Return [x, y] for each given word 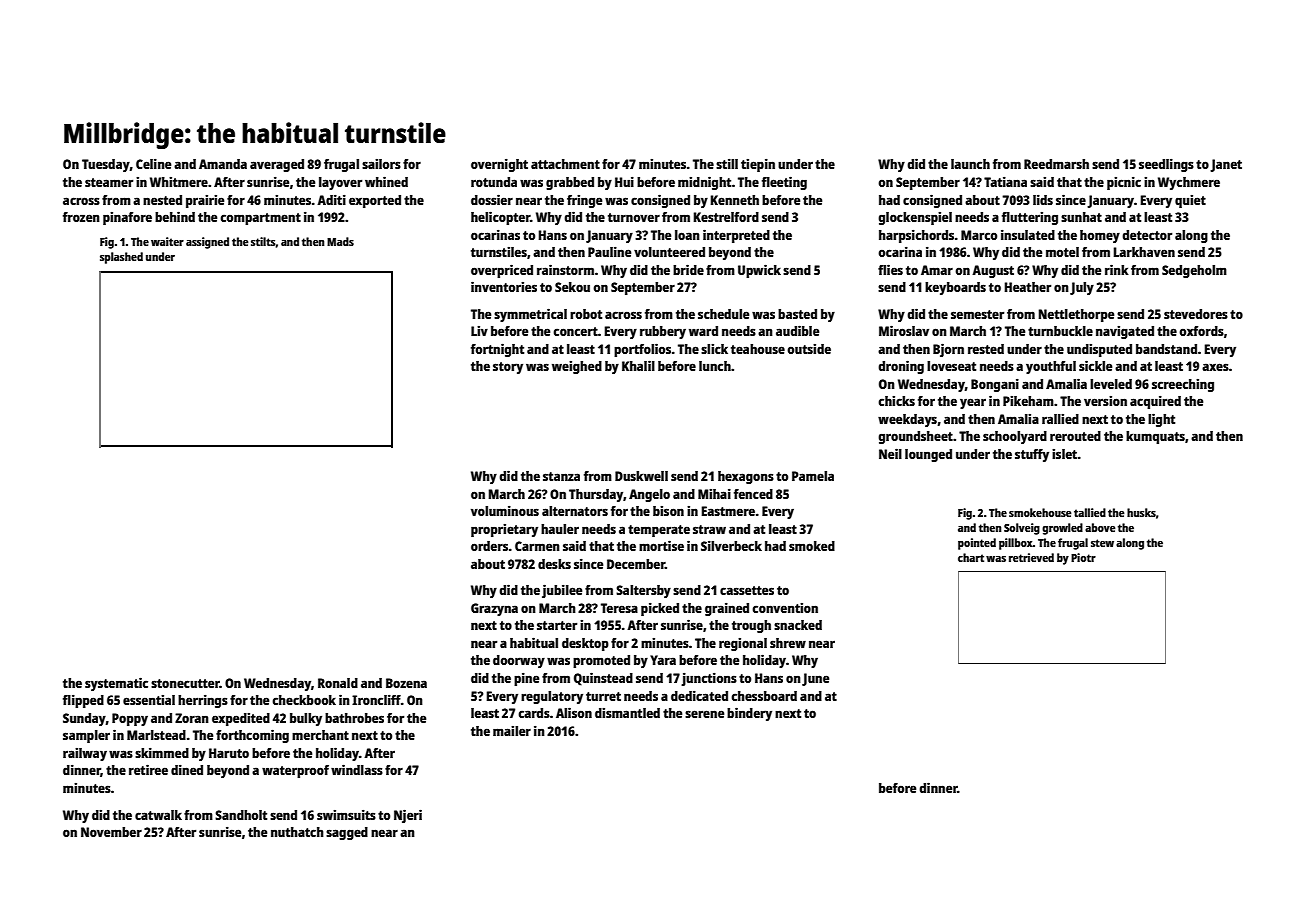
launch [970, 164]
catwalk [158, 815]
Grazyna [494, 609]
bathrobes [354, 718]
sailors [381, 164]
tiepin [758, 165]
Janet [1226, 165]
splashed [121, 258]
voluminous [505, 511]
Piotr [1083, 557]
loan [687, 235]
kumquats [1155, 437]
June [815, 679]
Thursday [596, 495]
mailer [512, 731]
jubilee [562, 591]
